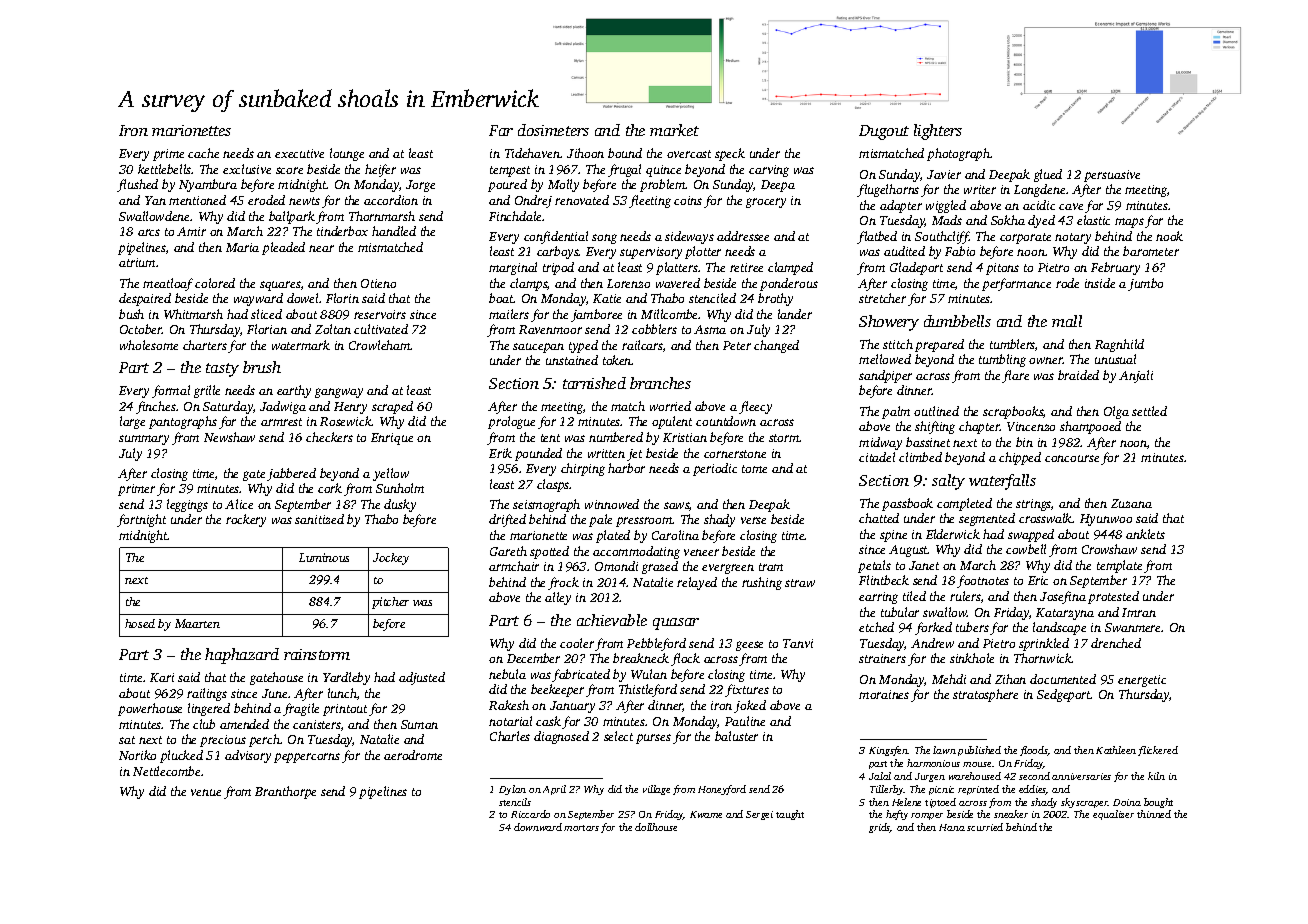 Image resolution: width=1308 pixels, height=924 pixels. Describe the element at coordinates (1015, 376) in the document. I see `flare` at that location.
